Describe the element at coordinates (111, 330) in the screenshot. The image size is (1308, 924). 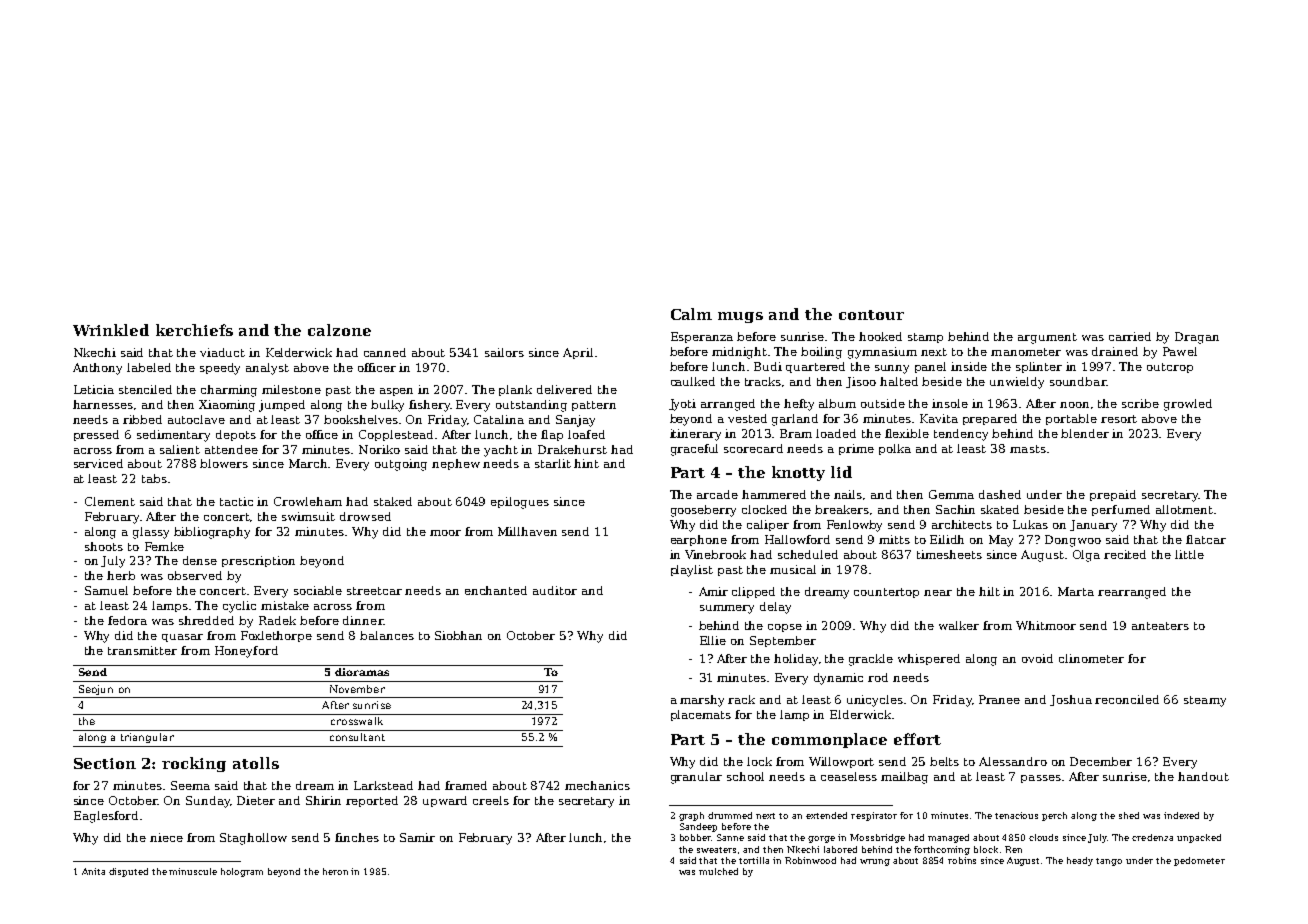
I see `Wrinkled` at that location.
